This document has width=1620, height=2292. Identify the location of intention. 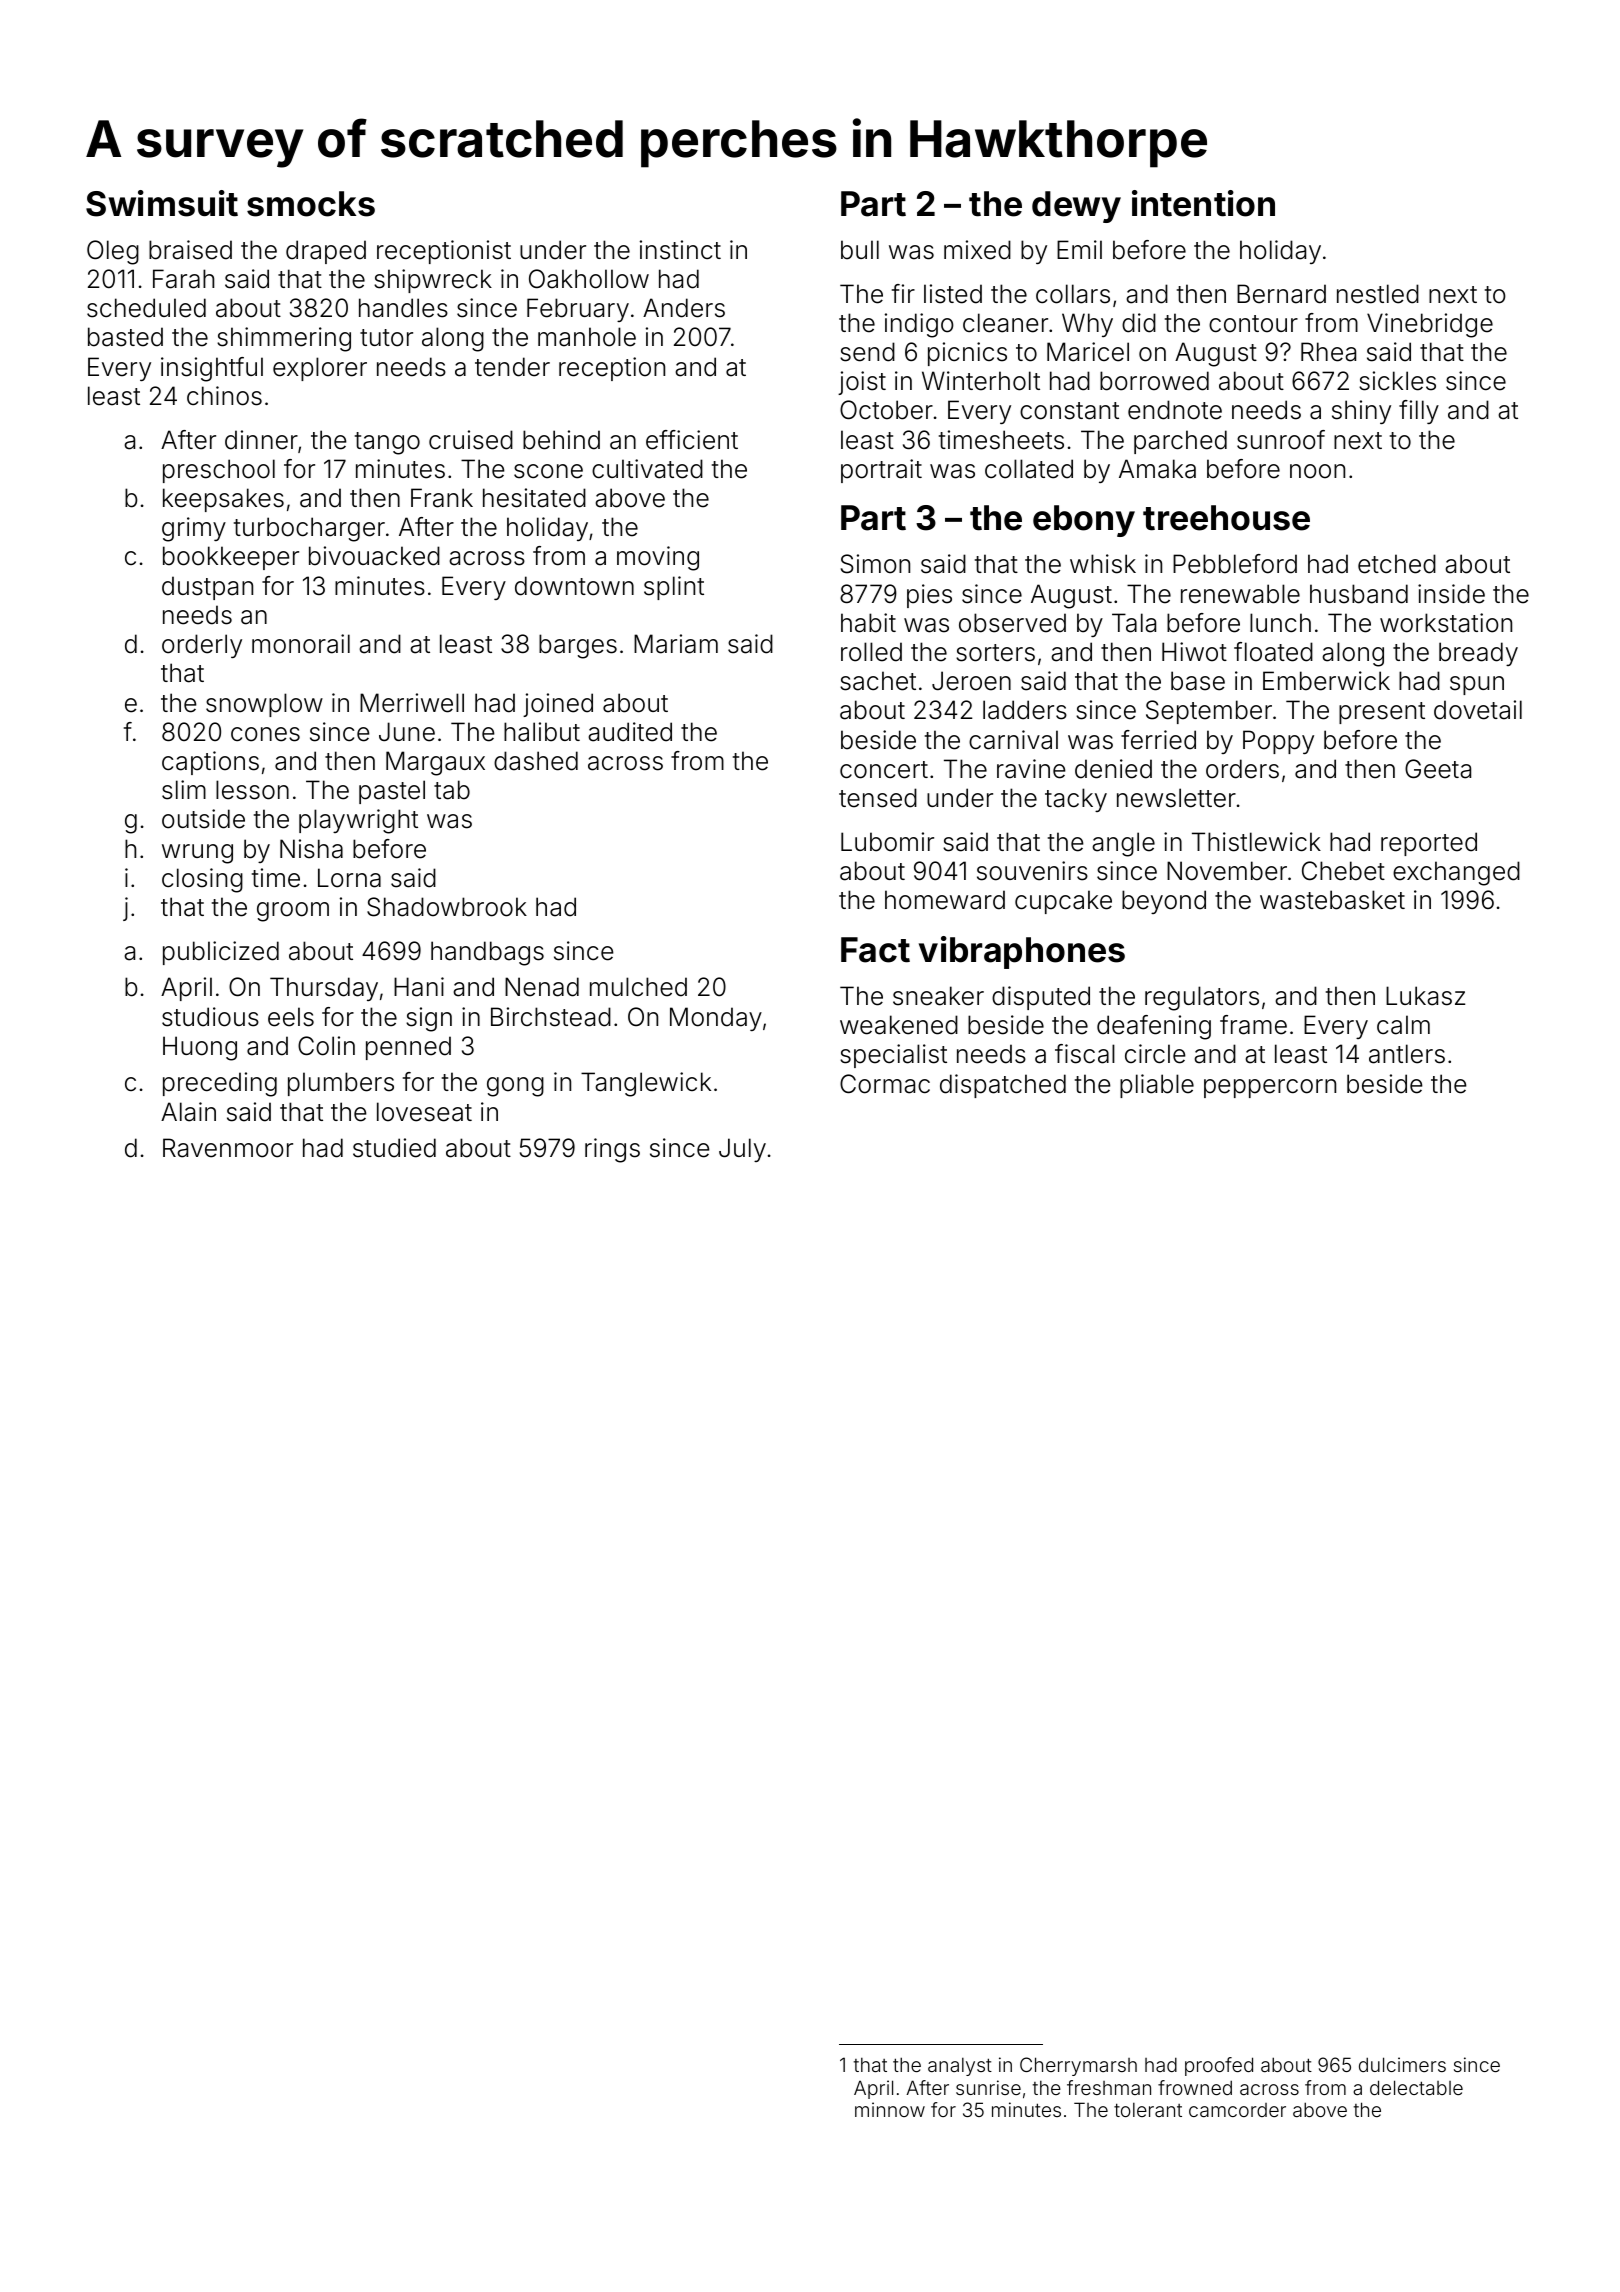
(1203, 203).
